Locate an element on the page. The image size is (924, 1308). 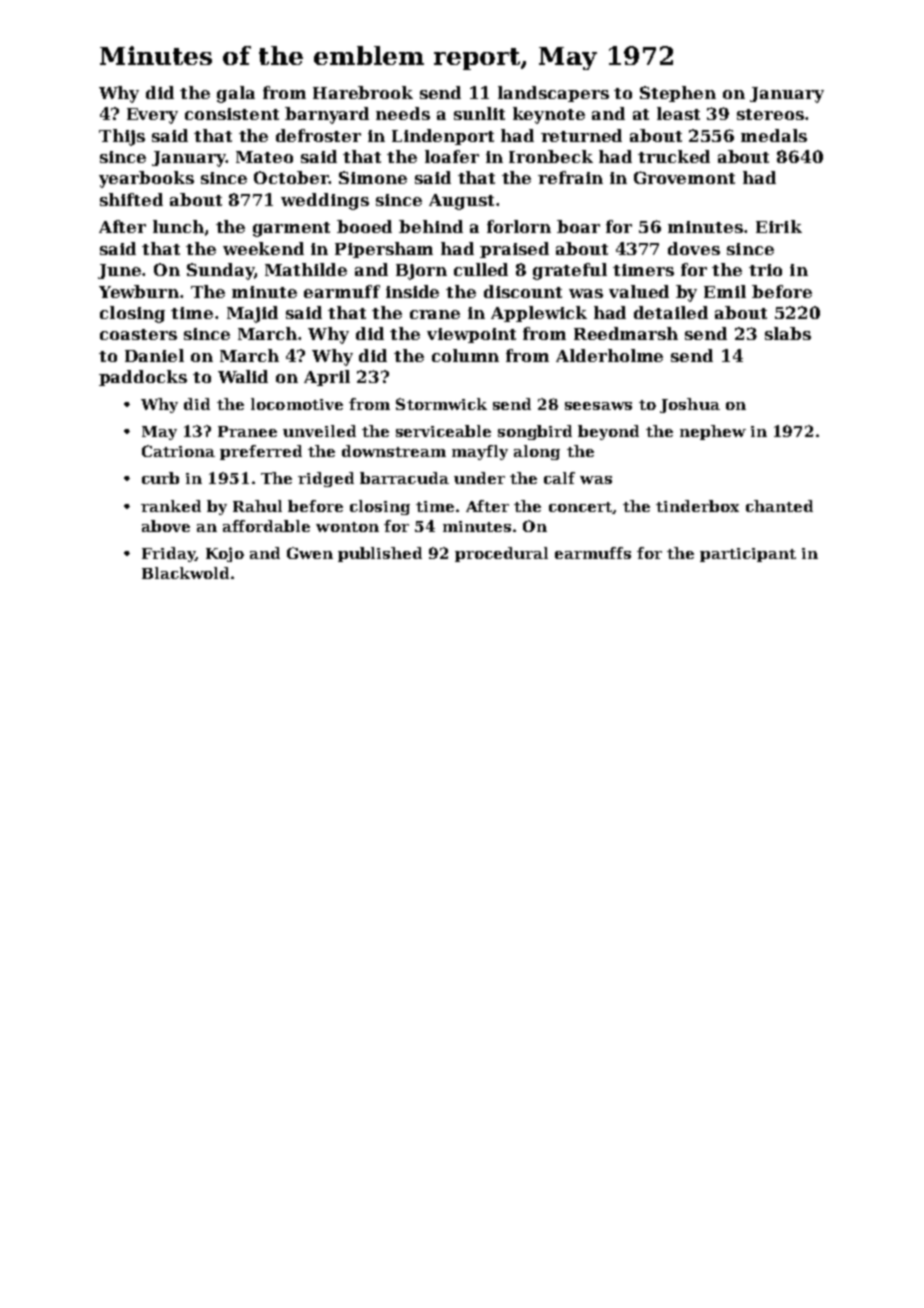
Blackwold is located at coordinates (185, 573).
